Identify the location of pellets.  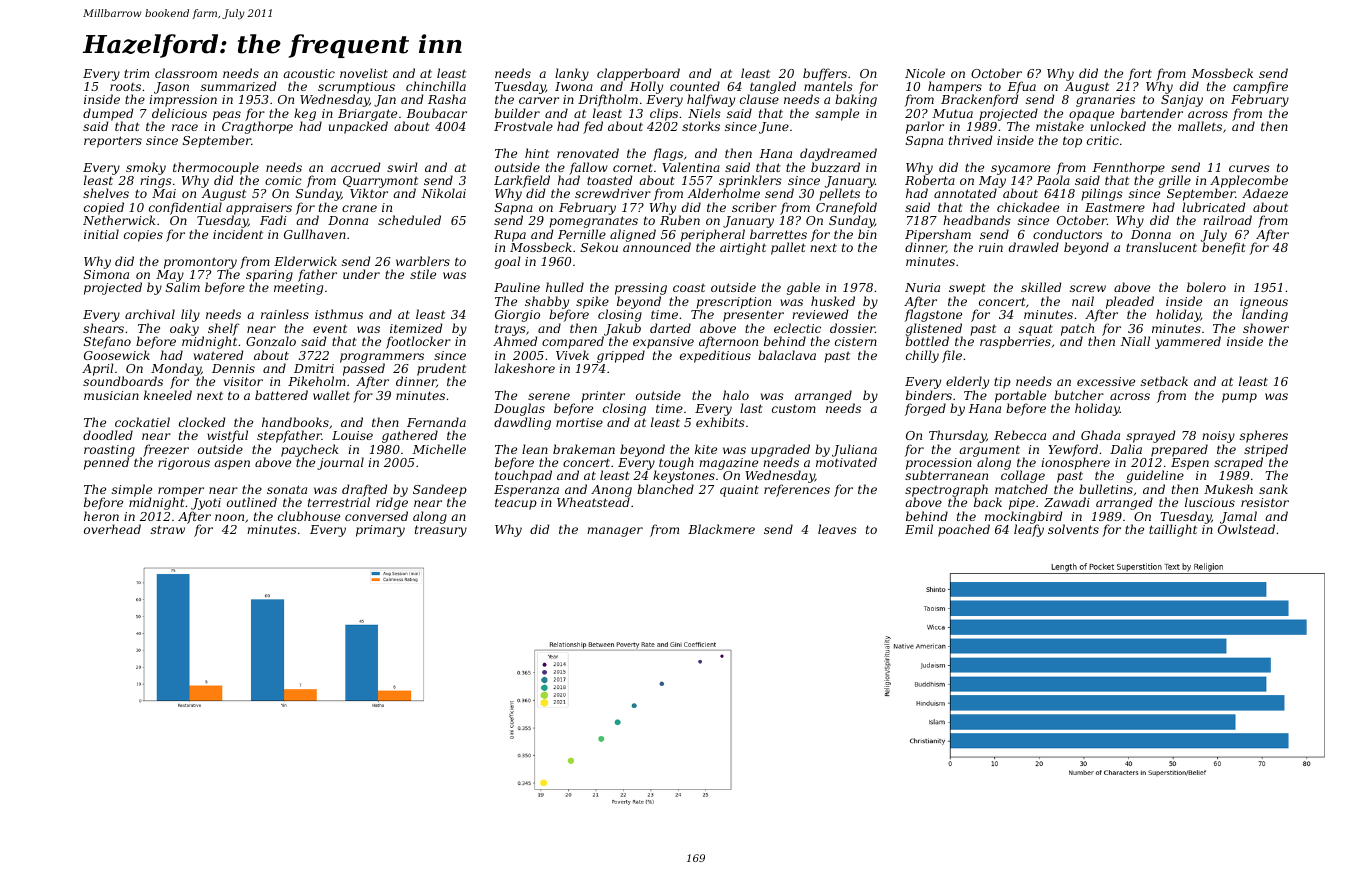
(839, 195).
